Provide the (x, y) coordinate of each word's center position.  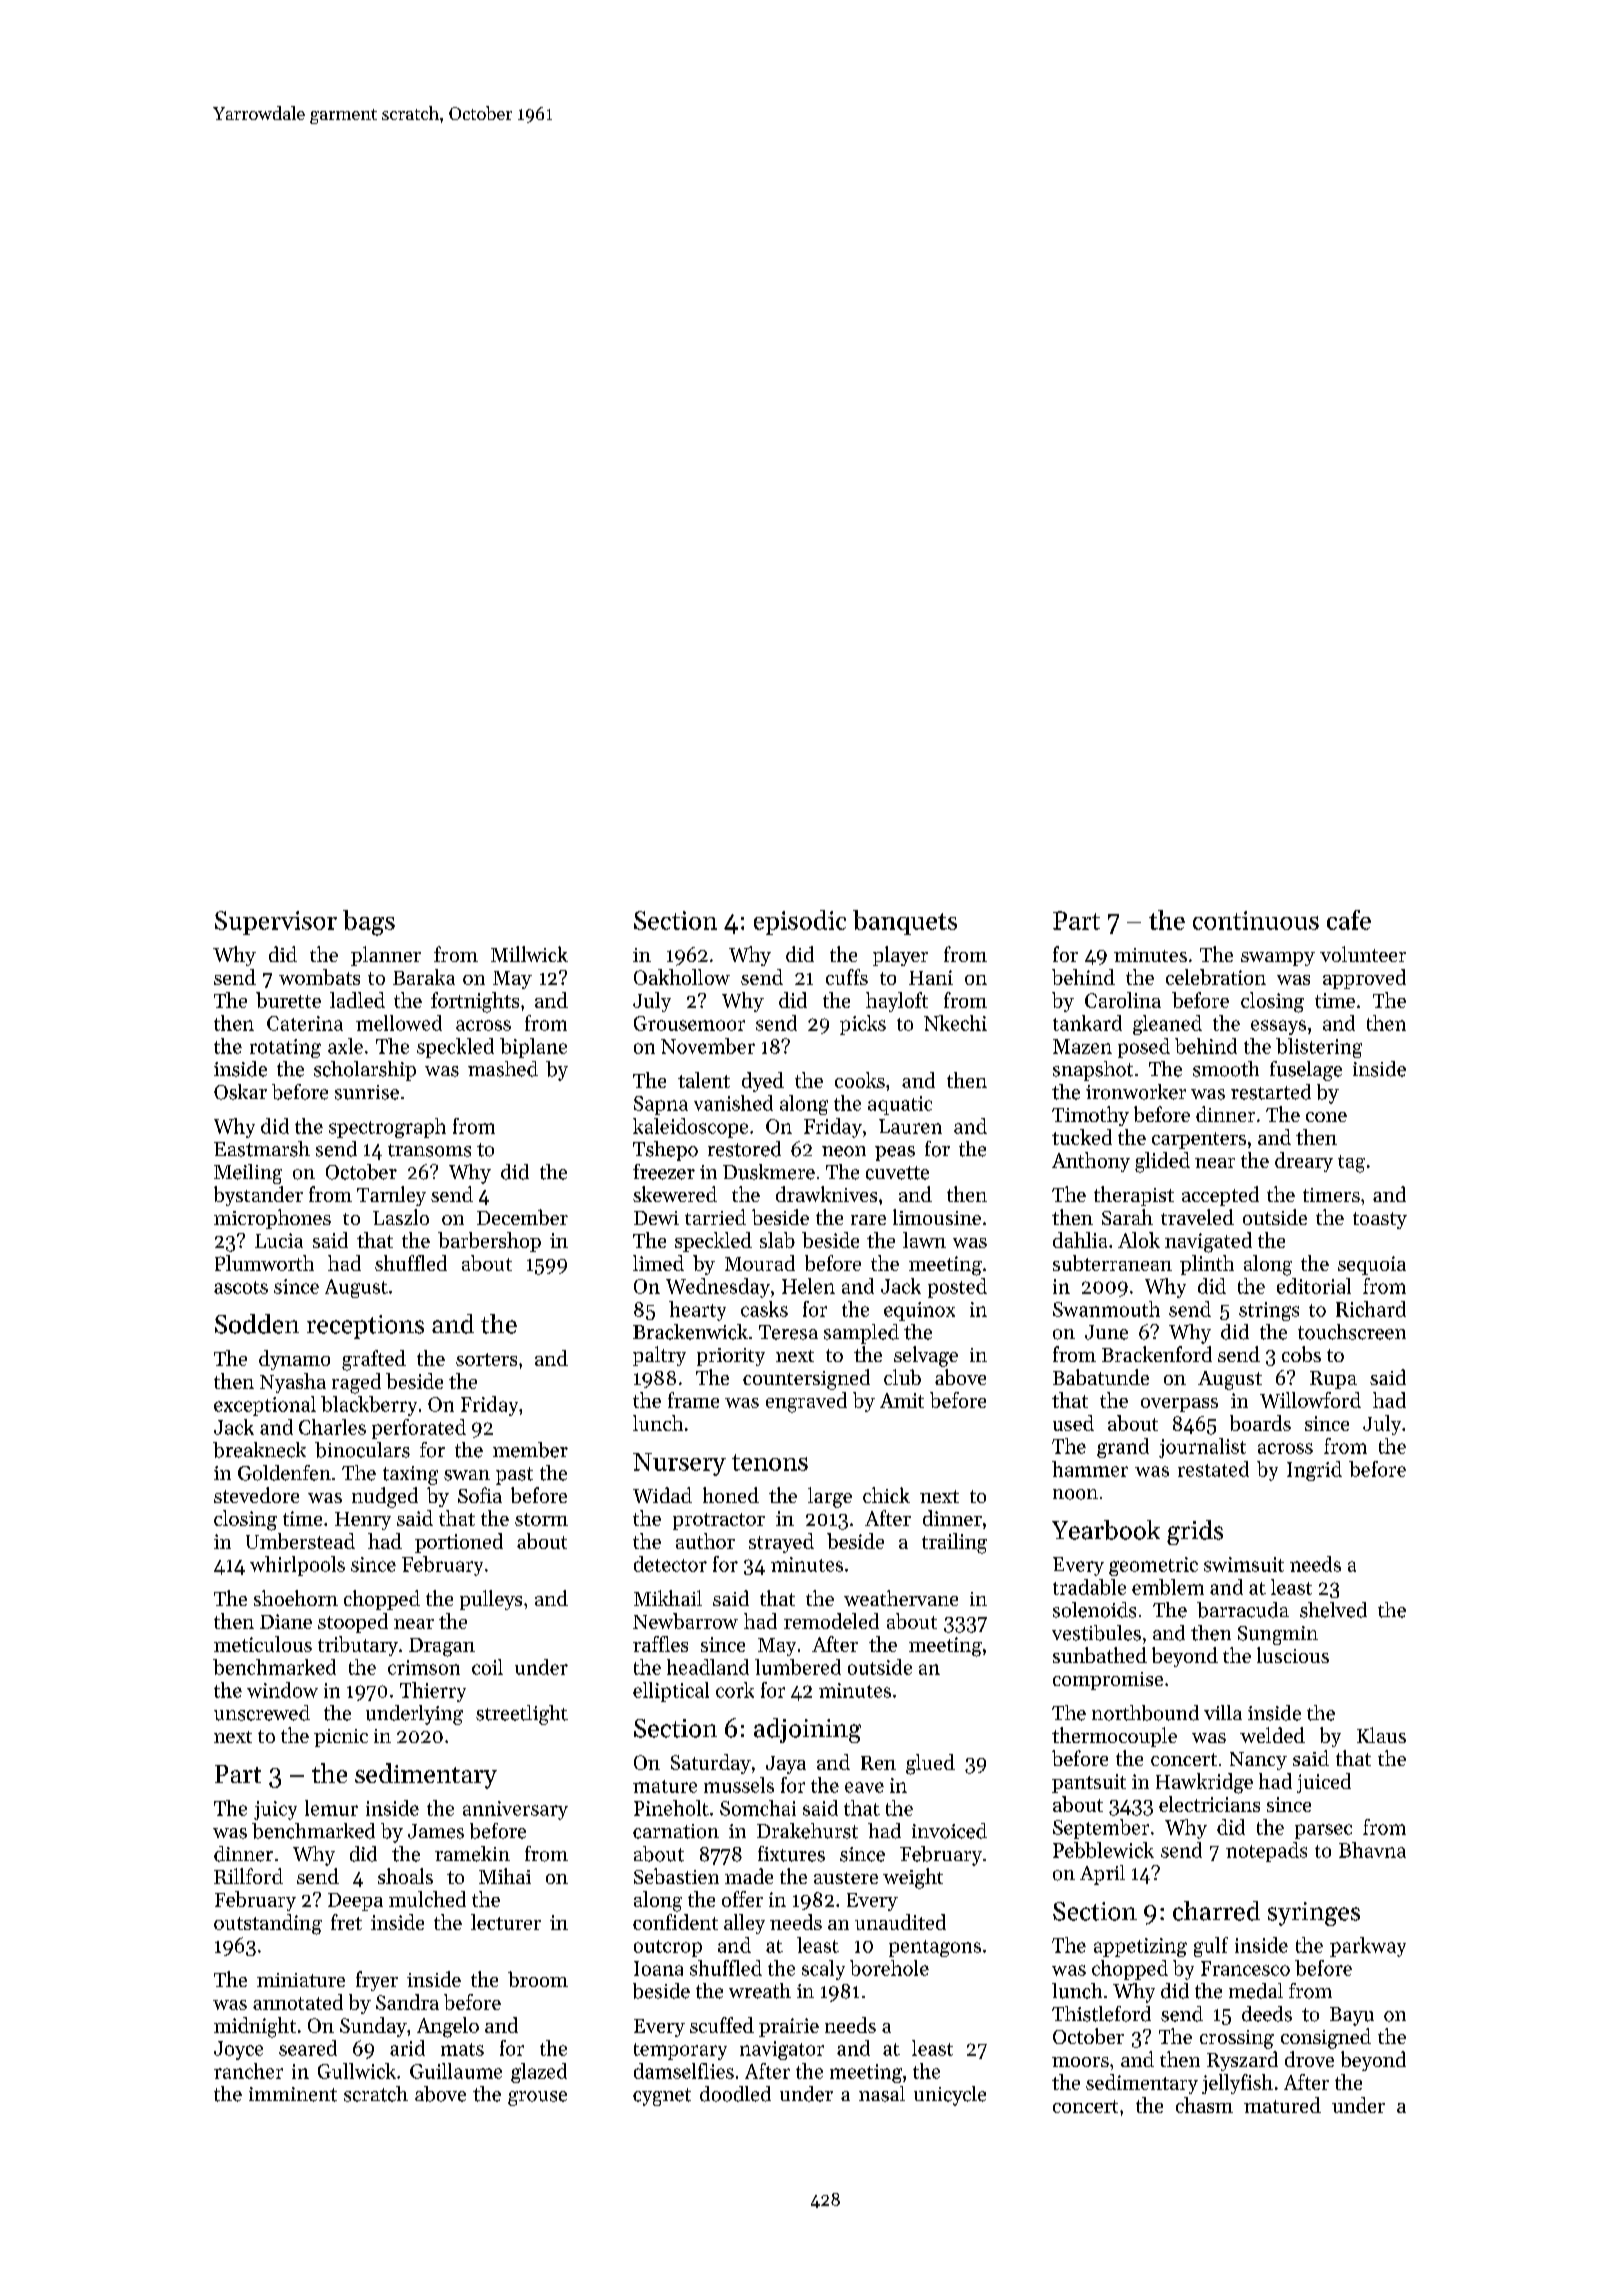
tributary (358, 1646)
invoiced (949, 1831)
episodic (800, 922)
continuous (1256, 920)
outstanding (268, 1924)
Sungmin (1278, 1635)
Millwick (529, 954)
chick (886, 1495)
